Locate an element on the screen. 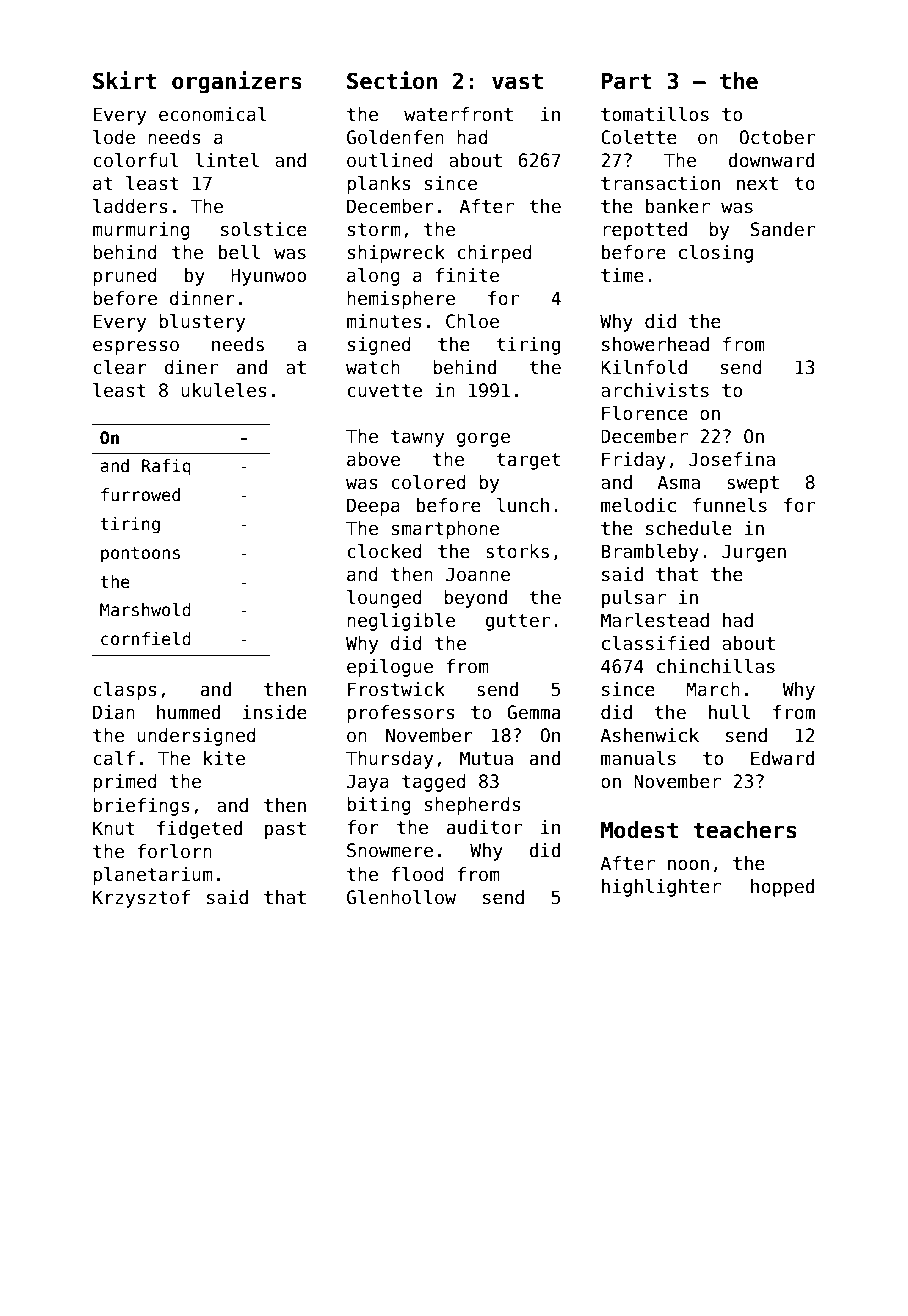 The image size is (908, 1316). shipwreck is located at coordinates (396, 254).
